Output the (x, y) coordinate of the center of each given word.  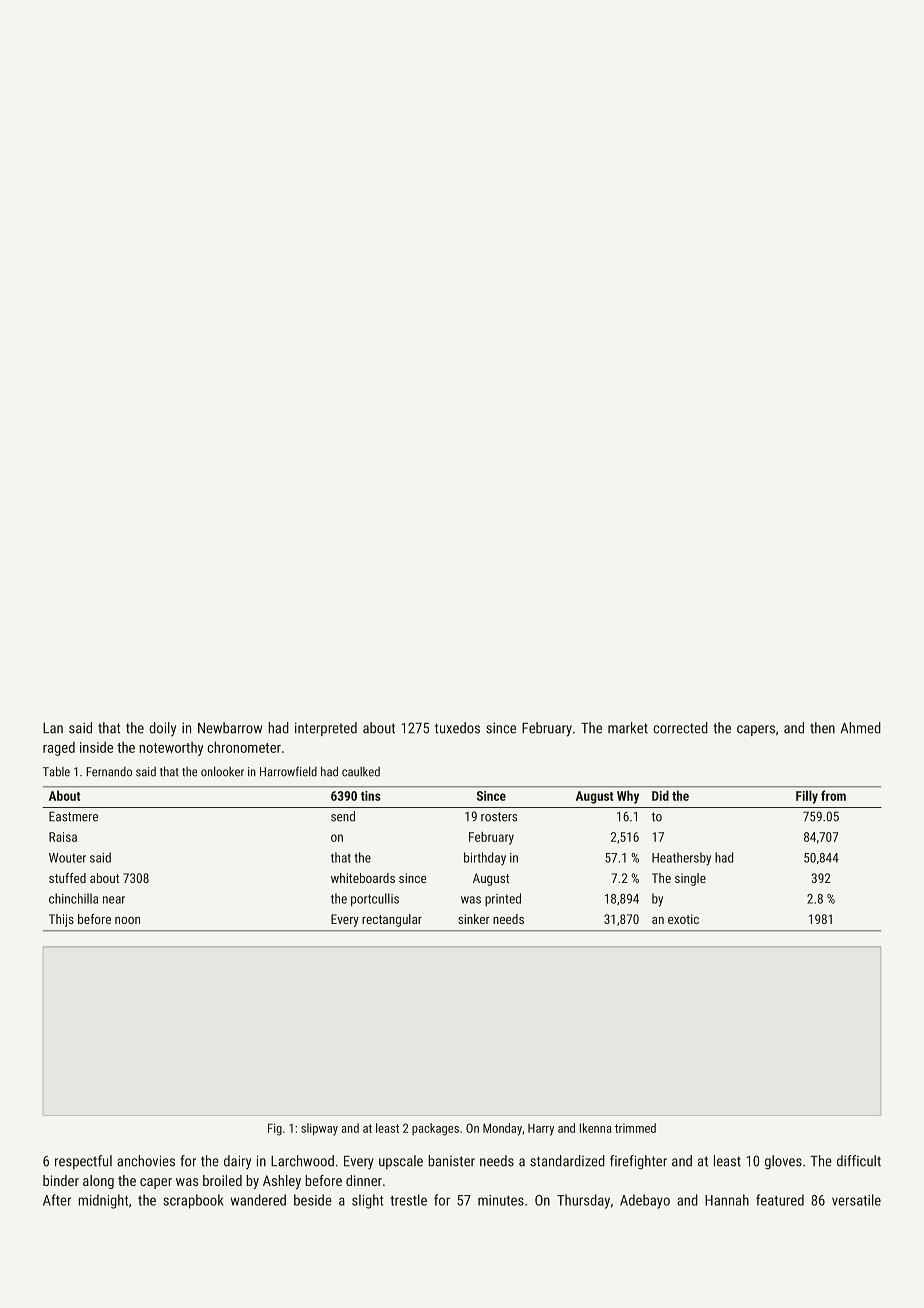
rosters (499, 817)
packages (435, 1129)
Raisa (63, 837)
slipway (319, 1129)
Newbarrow (230, 728)
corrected (680, 728)
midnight (103, 1201)
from (833, 795)
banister (451, 1161)
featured (780, 1200)
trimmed (635, 1128)
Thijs (61, 920)
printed (503, 899)
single (690, 879)
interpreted (326, 729)
